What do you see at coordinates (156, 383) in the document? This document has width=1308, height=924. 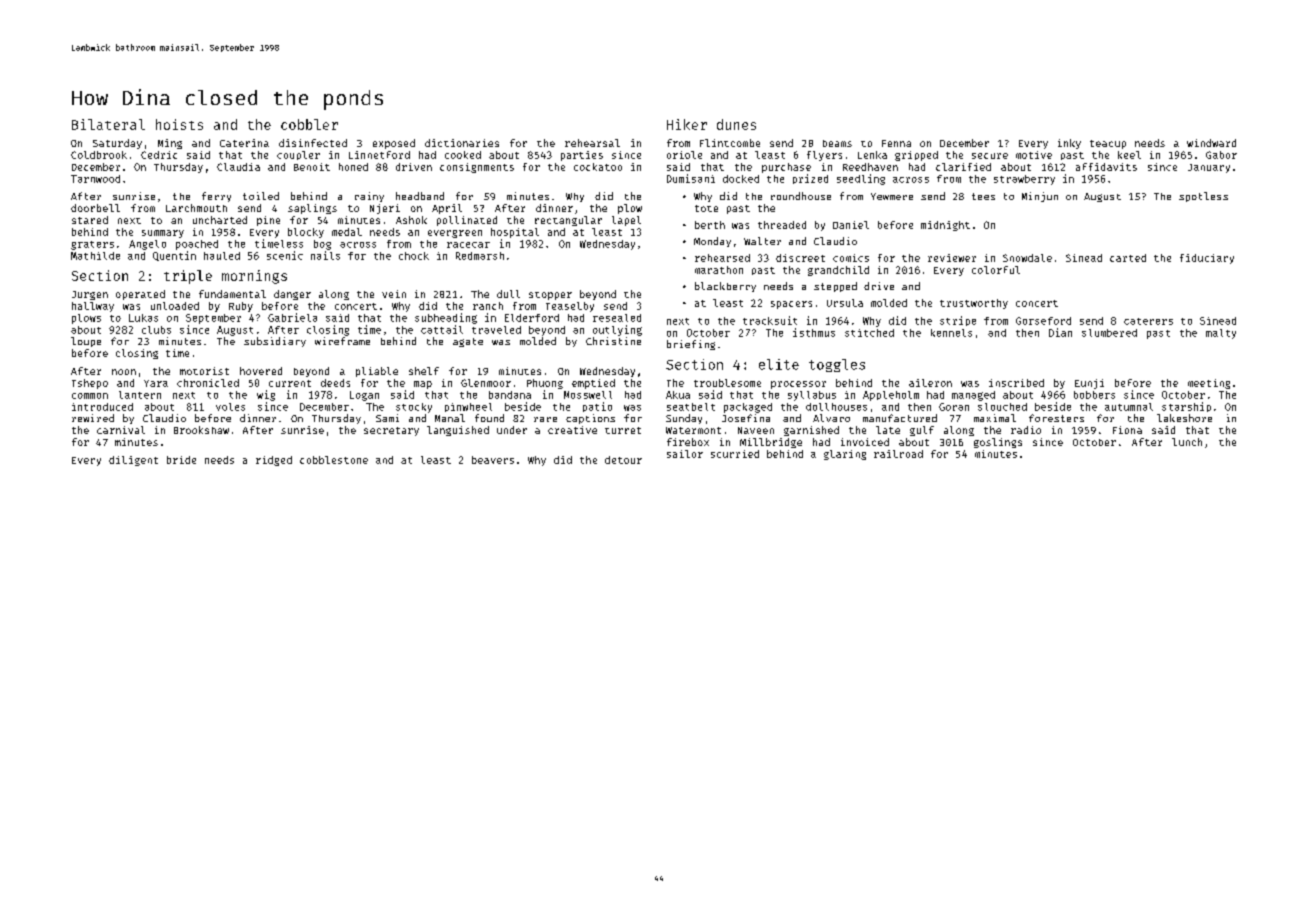 I see `Yara` at bounding box center [156, 383].
